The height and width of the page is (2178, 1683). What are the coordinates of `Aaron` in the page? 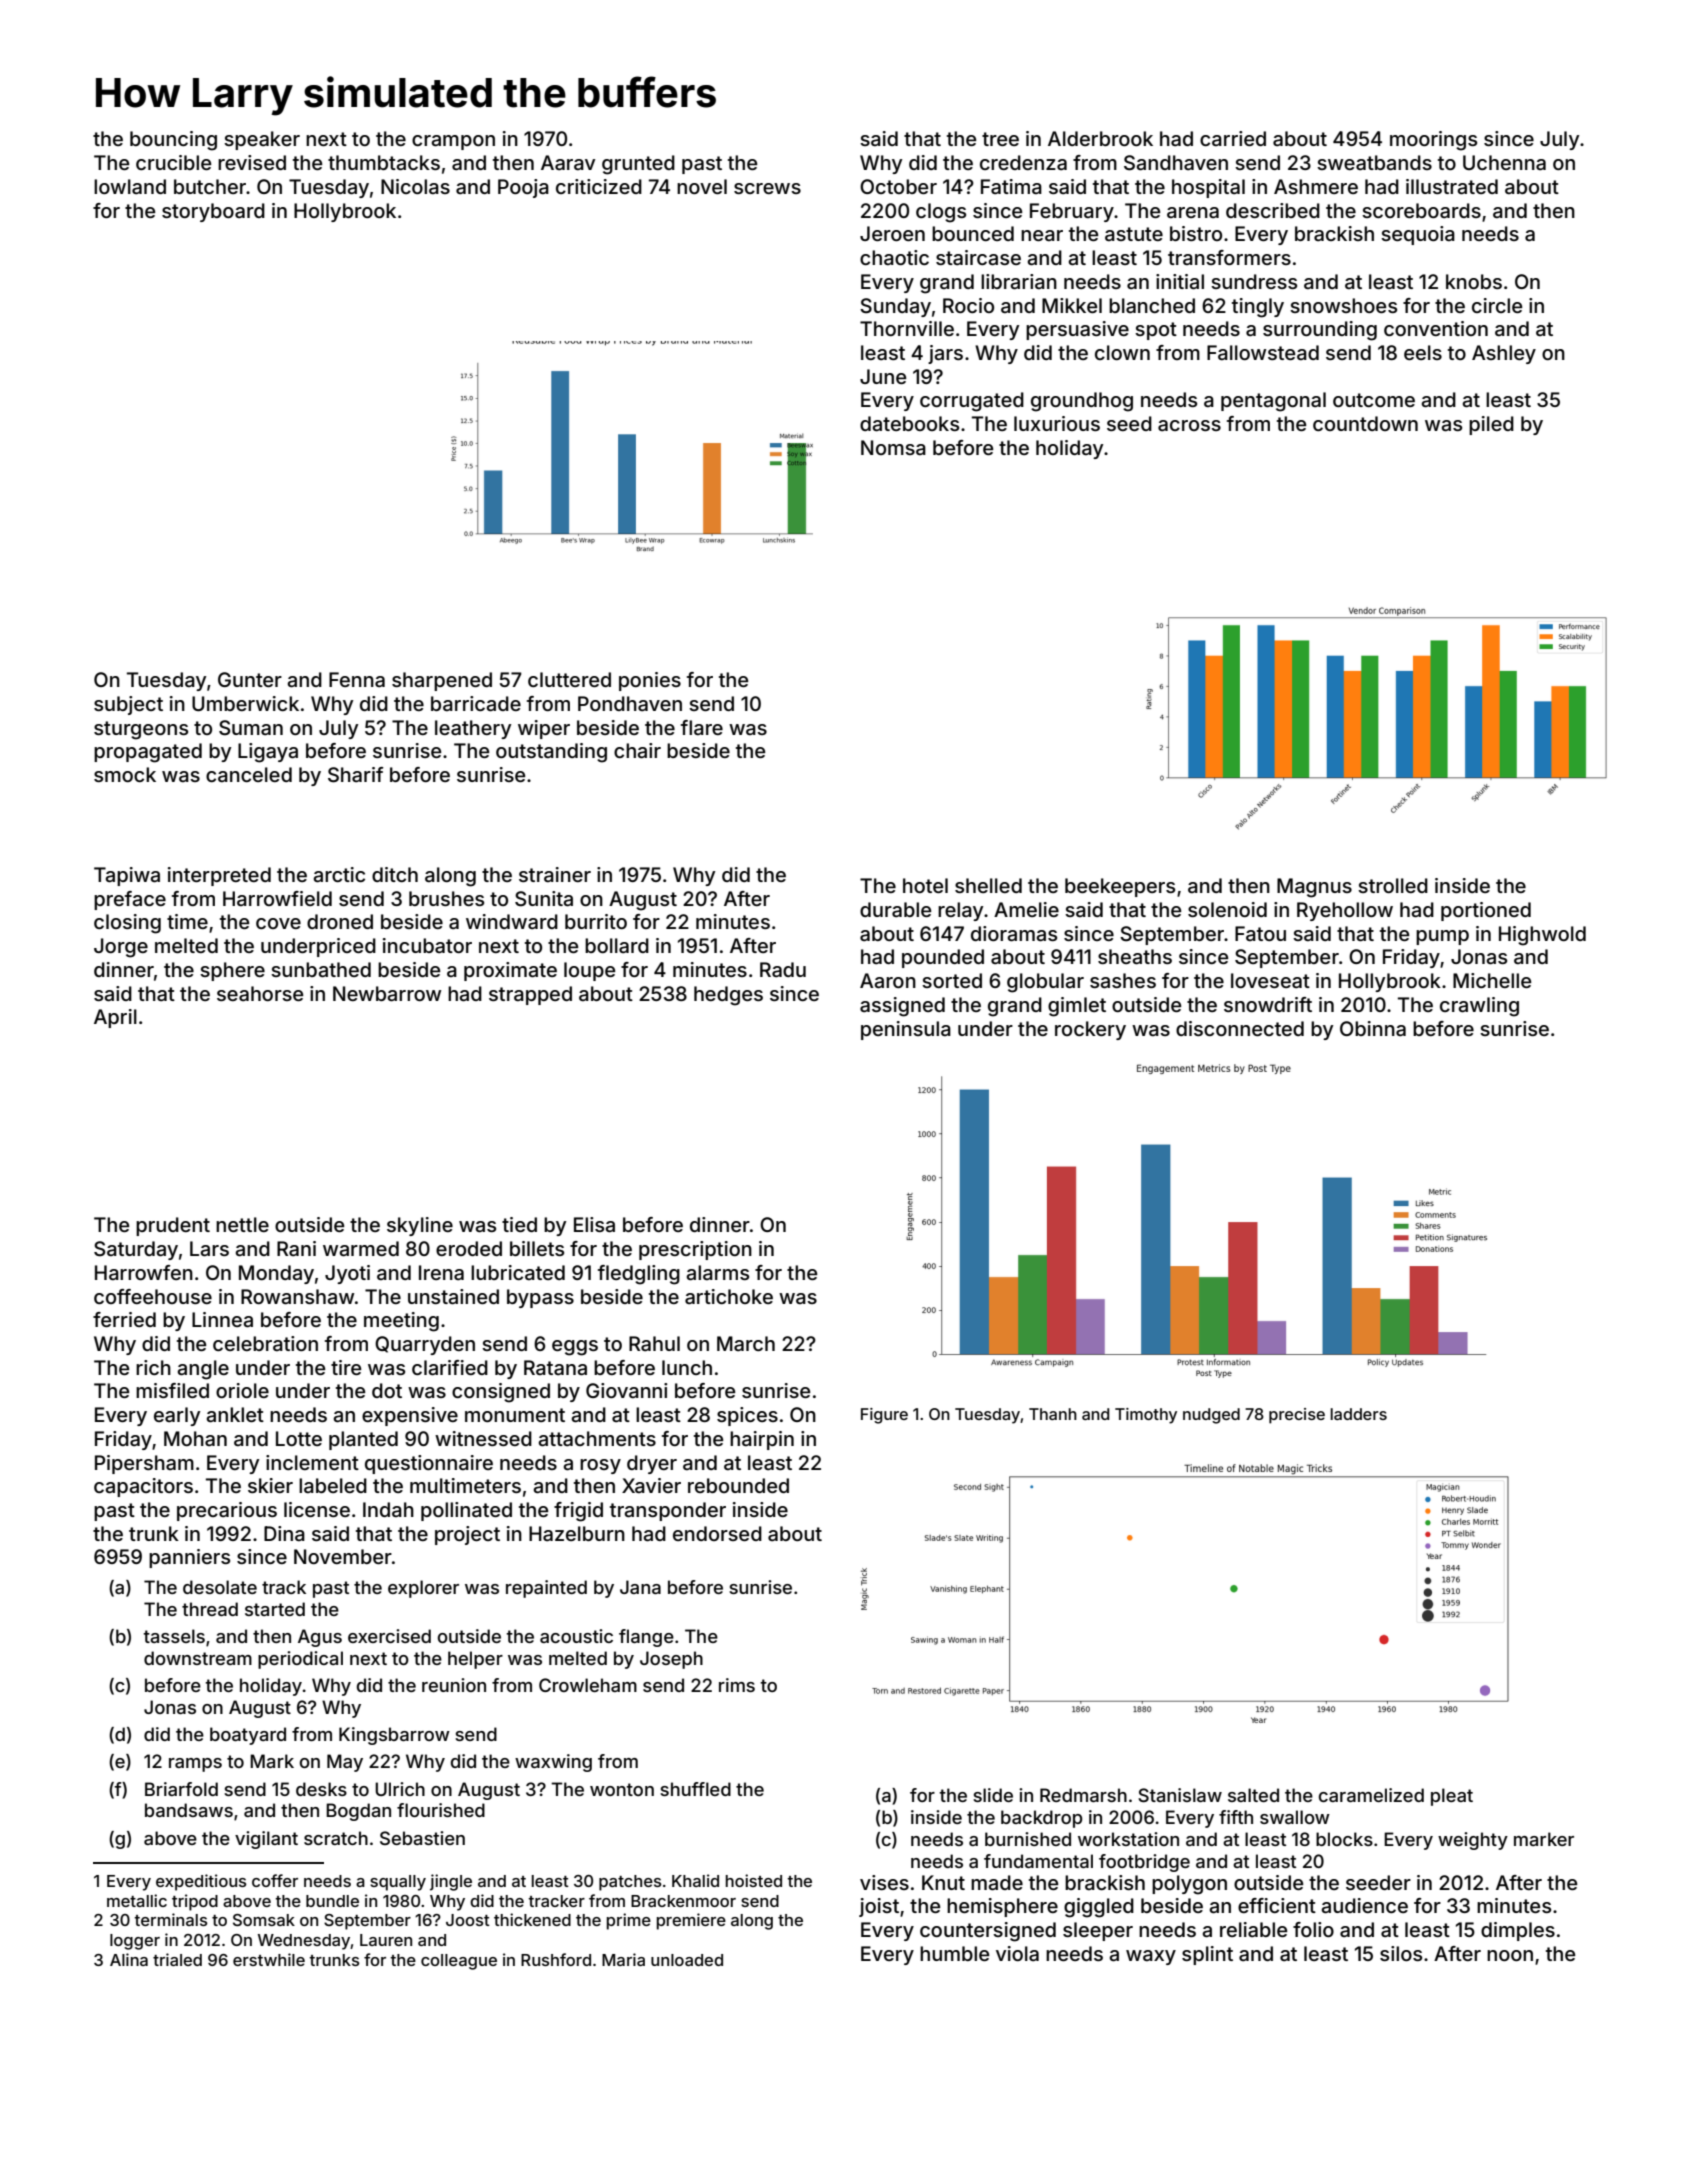 It's located at (888, 981).
